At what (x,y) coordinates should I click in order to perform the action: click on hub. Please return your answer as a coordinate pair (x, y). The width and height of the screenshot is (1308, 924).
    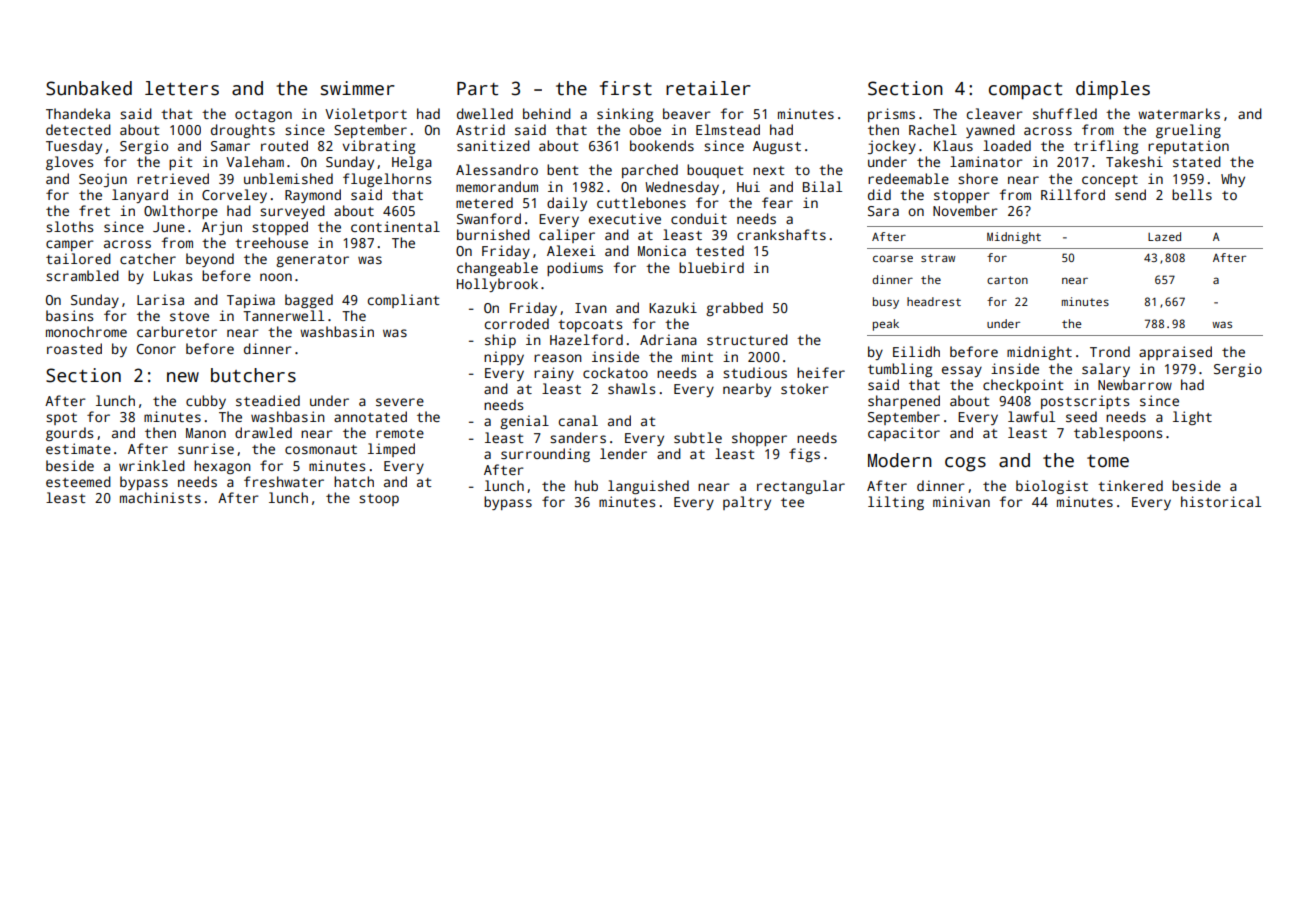
    Looking at the image, I should click on (586, 485).
